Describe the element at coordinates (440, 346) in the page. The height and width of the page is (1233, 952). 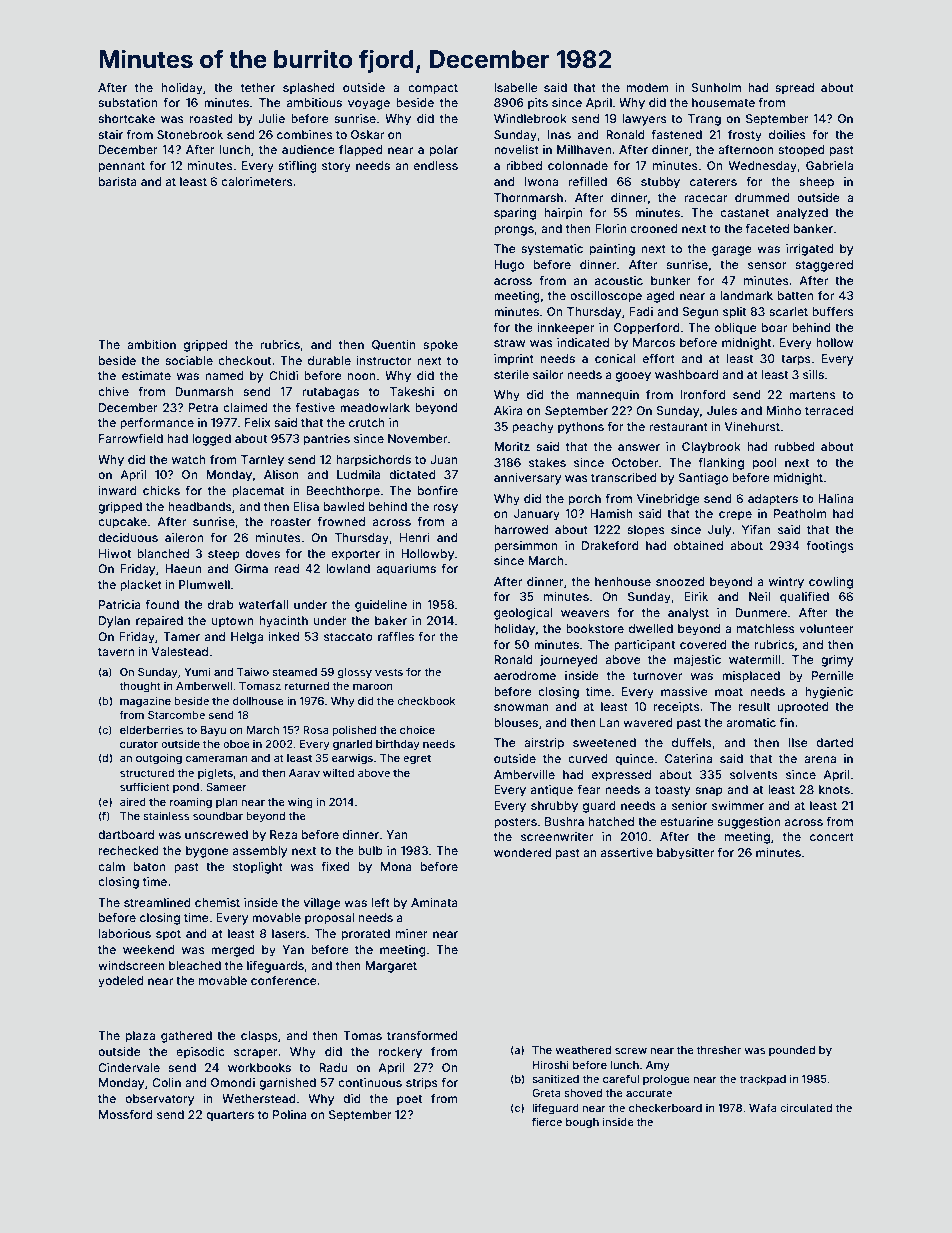
I see `spoke` at that location.
